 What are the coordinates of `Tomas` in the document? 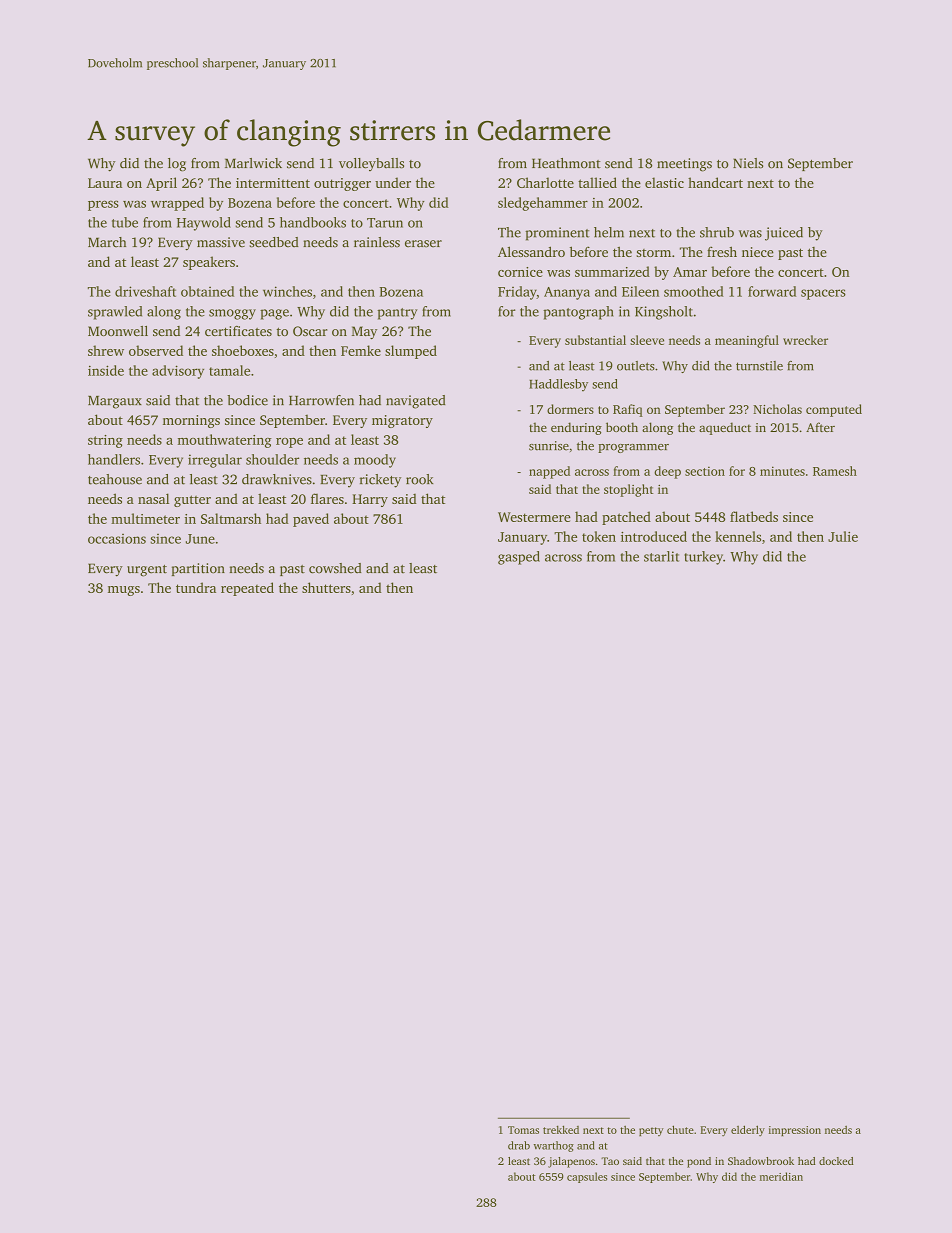 It's located at (523, 1130).
